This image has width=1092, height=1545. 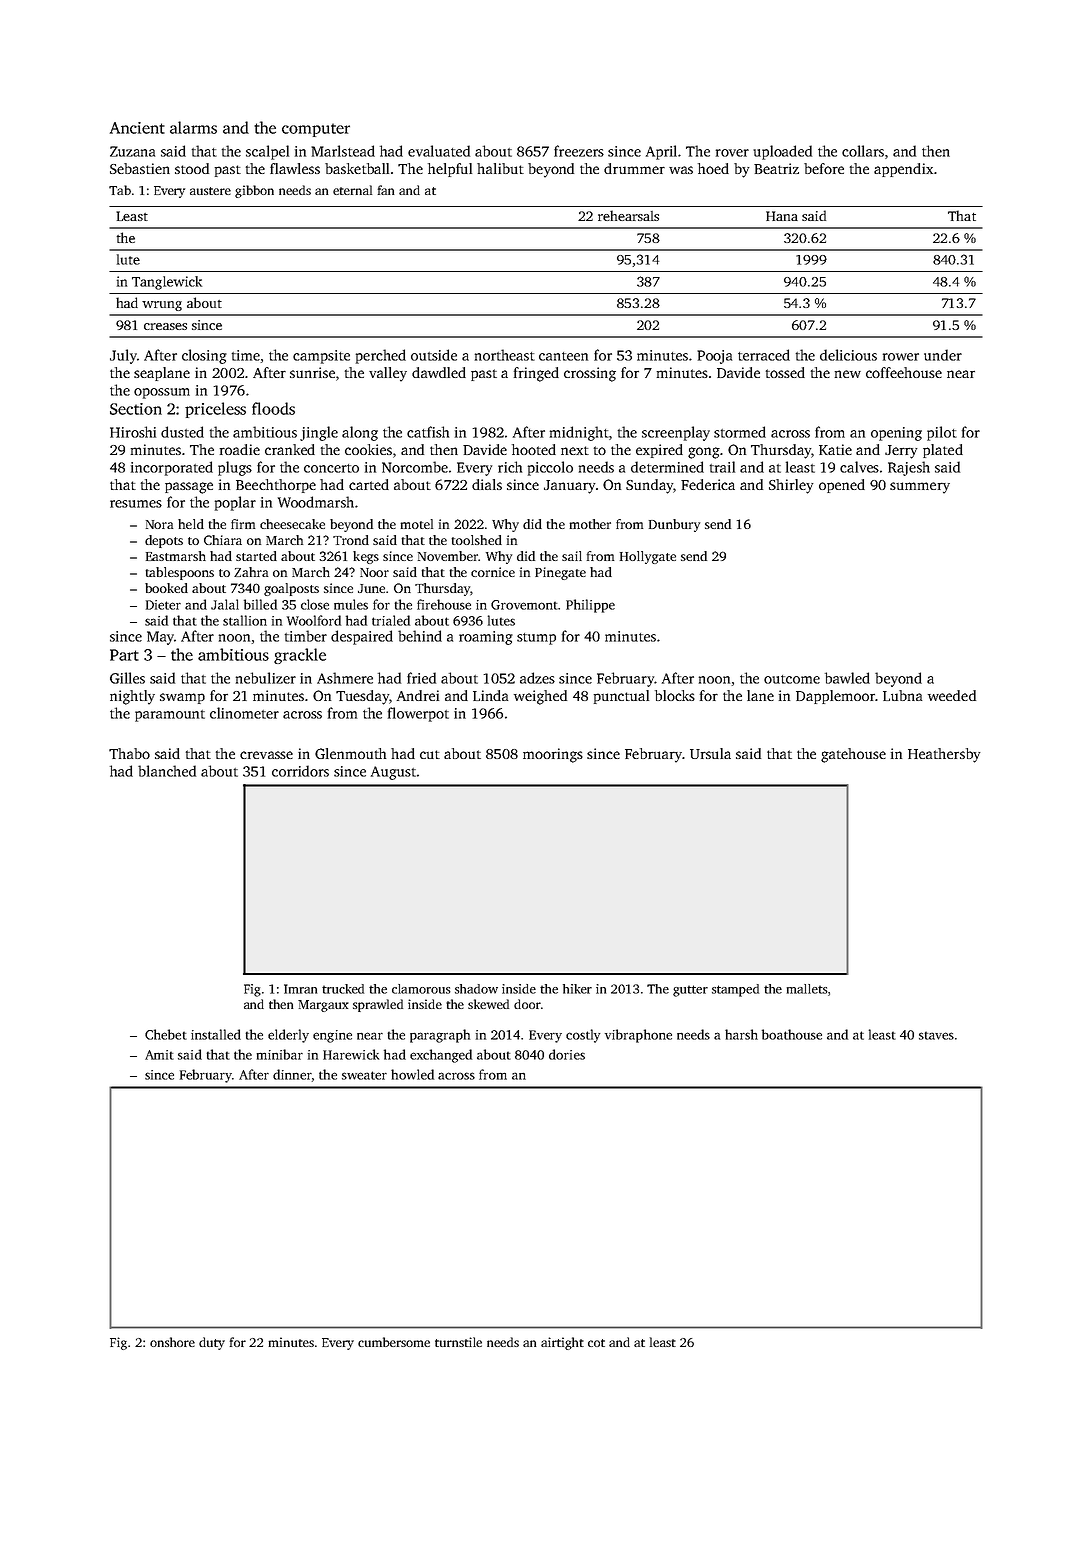 What do you see at coordinates (394, 1342) in the image?
I see `cumbersome` at bounding box center [394, 1342].
